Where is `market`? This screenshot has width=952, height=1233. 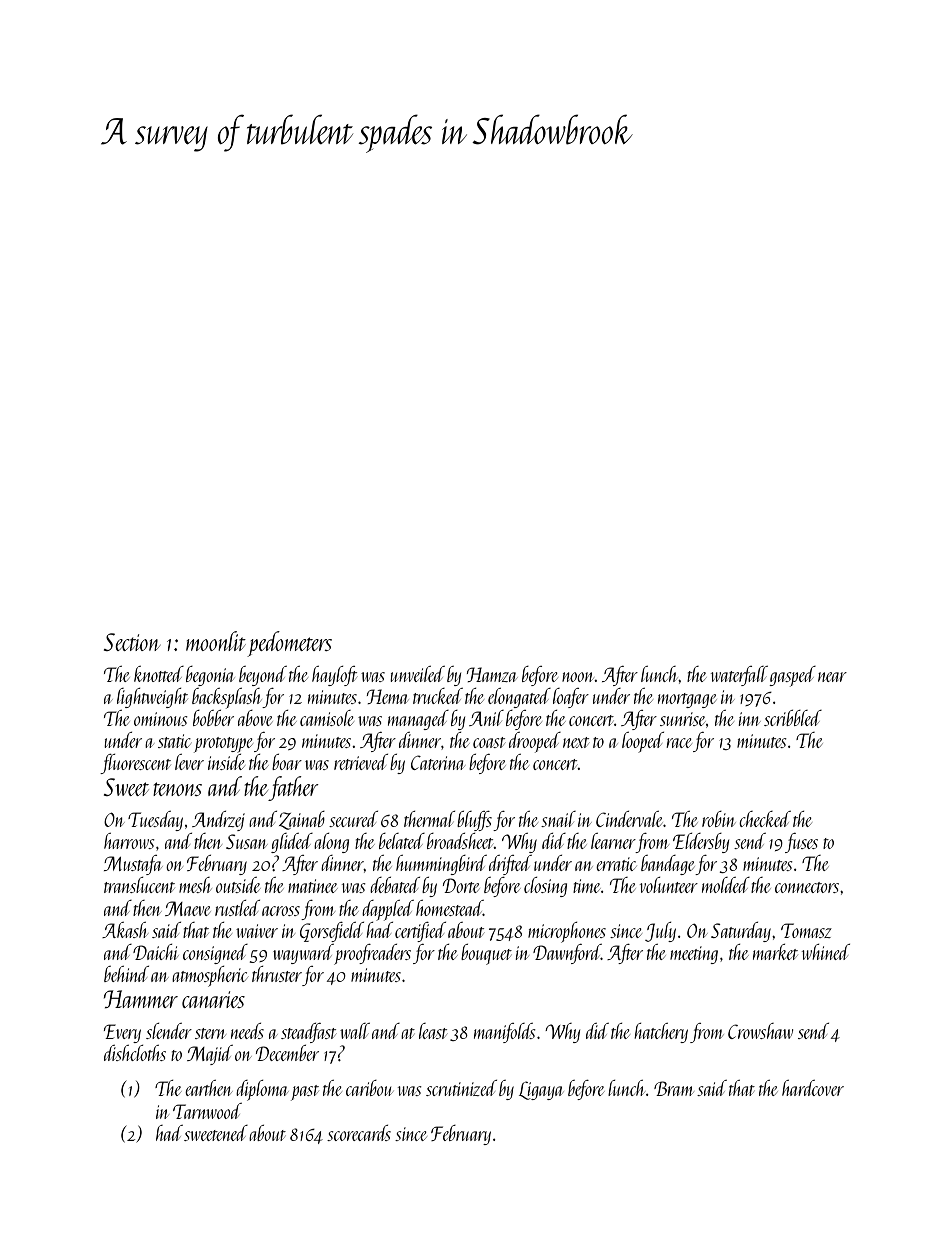
market is located at coordinates (775, 952).
